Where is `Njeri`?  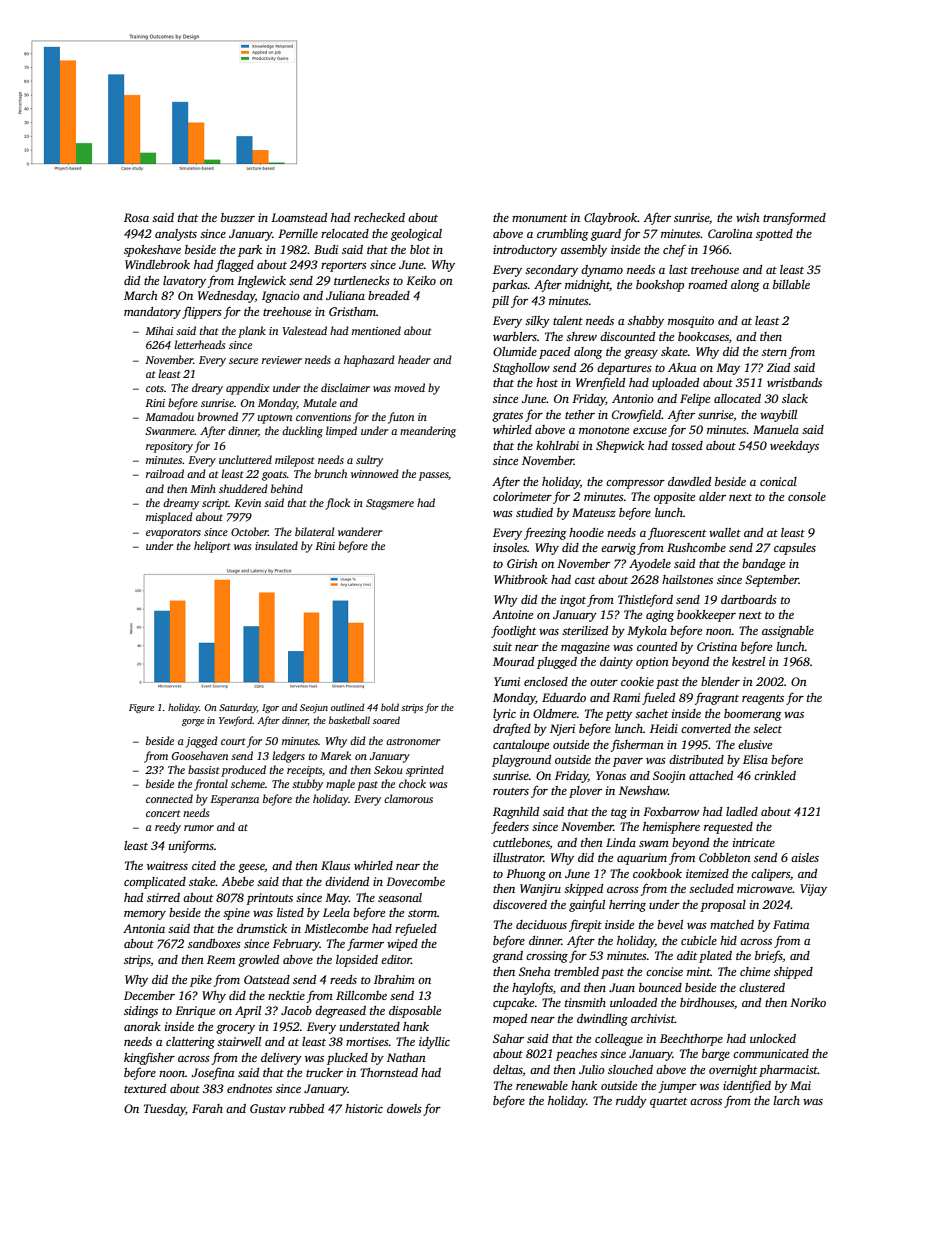
Njeri is located at coordinates (562, 730).
